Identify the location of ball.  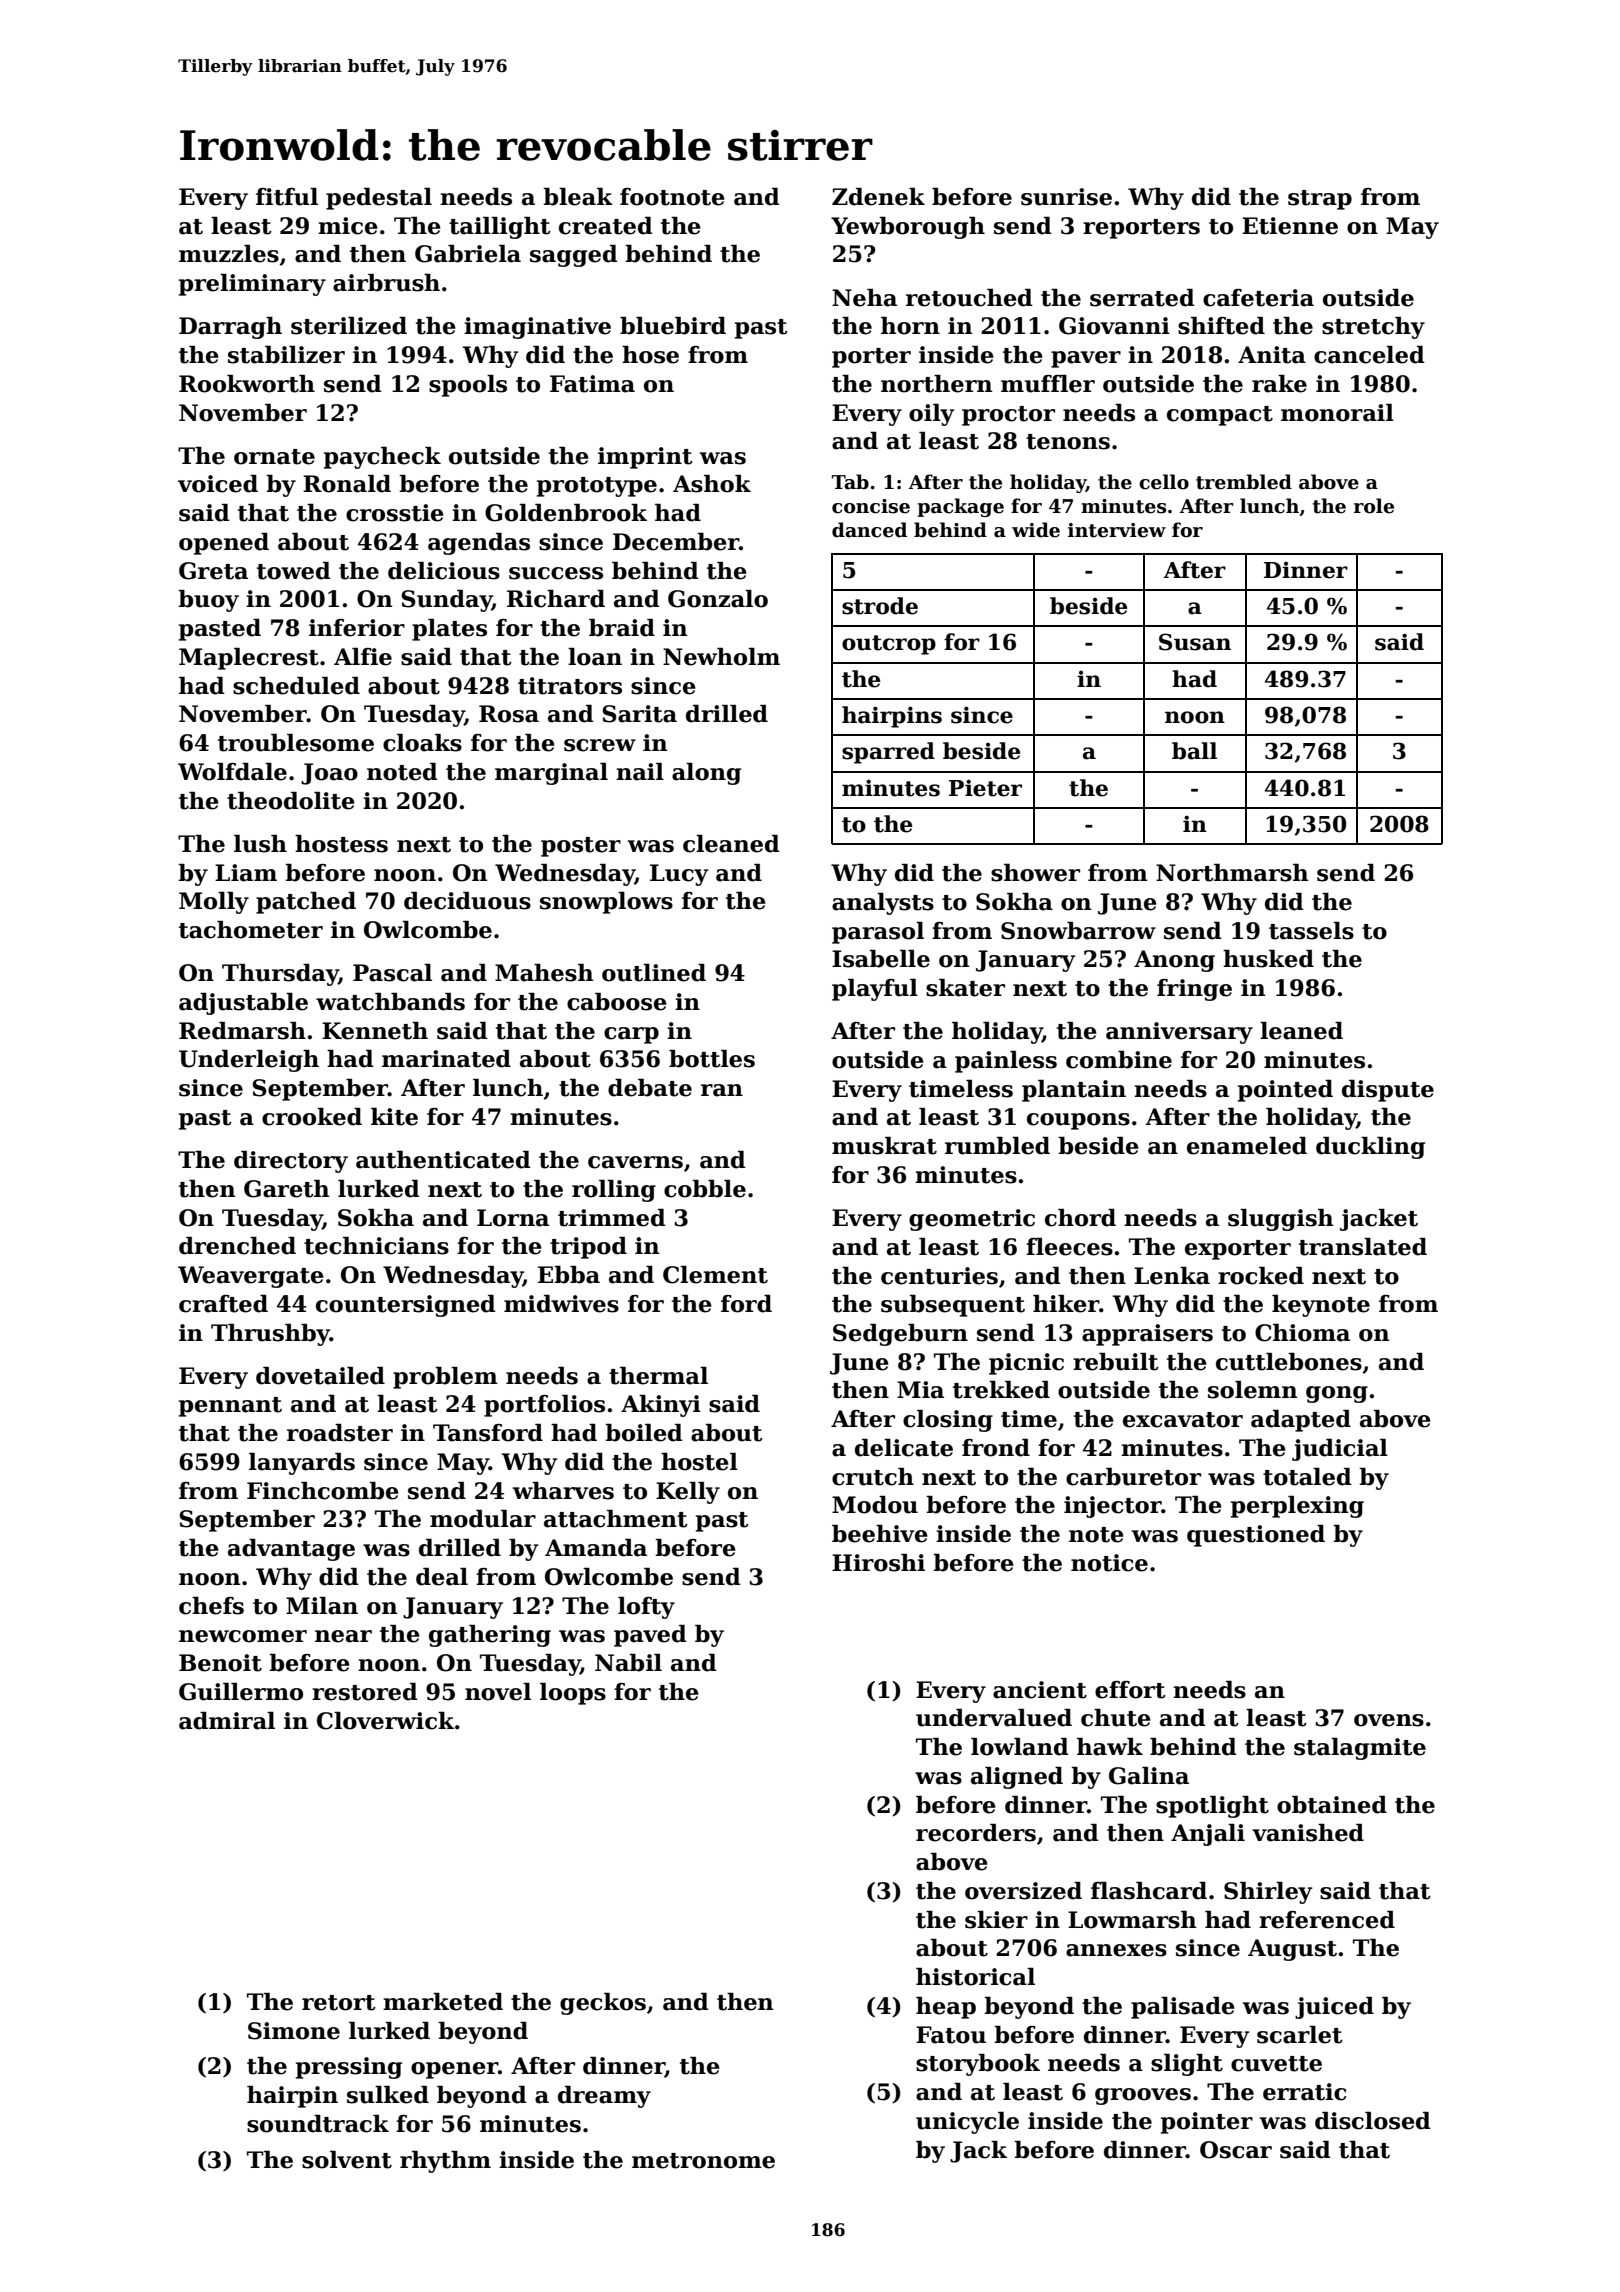
(1194, 751).
